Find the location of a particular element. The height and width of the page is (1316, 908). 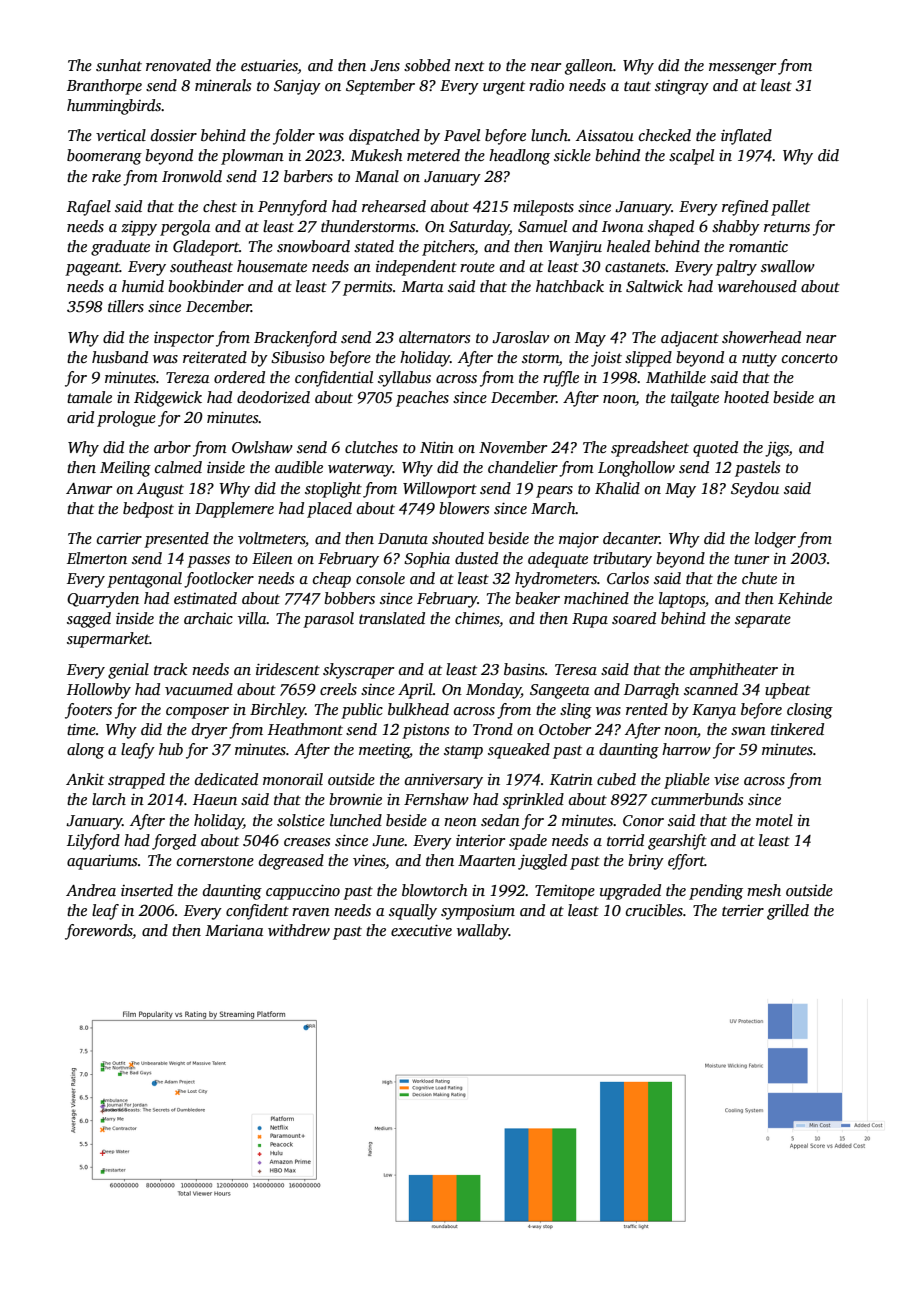

Khalid is located at coordinates (617, 488).
